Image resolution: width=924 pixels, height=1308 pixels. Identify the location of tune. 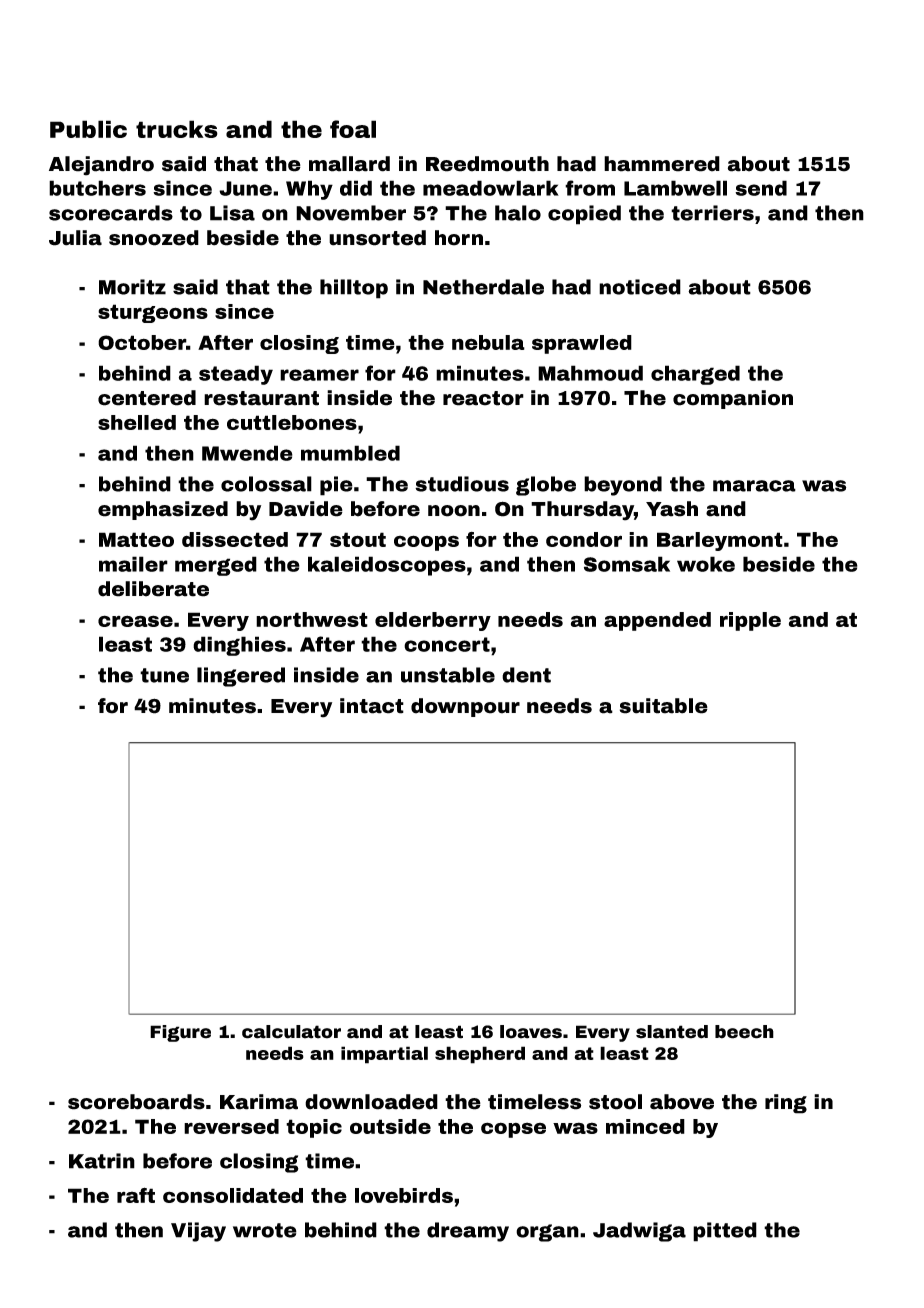
(164, 675).
